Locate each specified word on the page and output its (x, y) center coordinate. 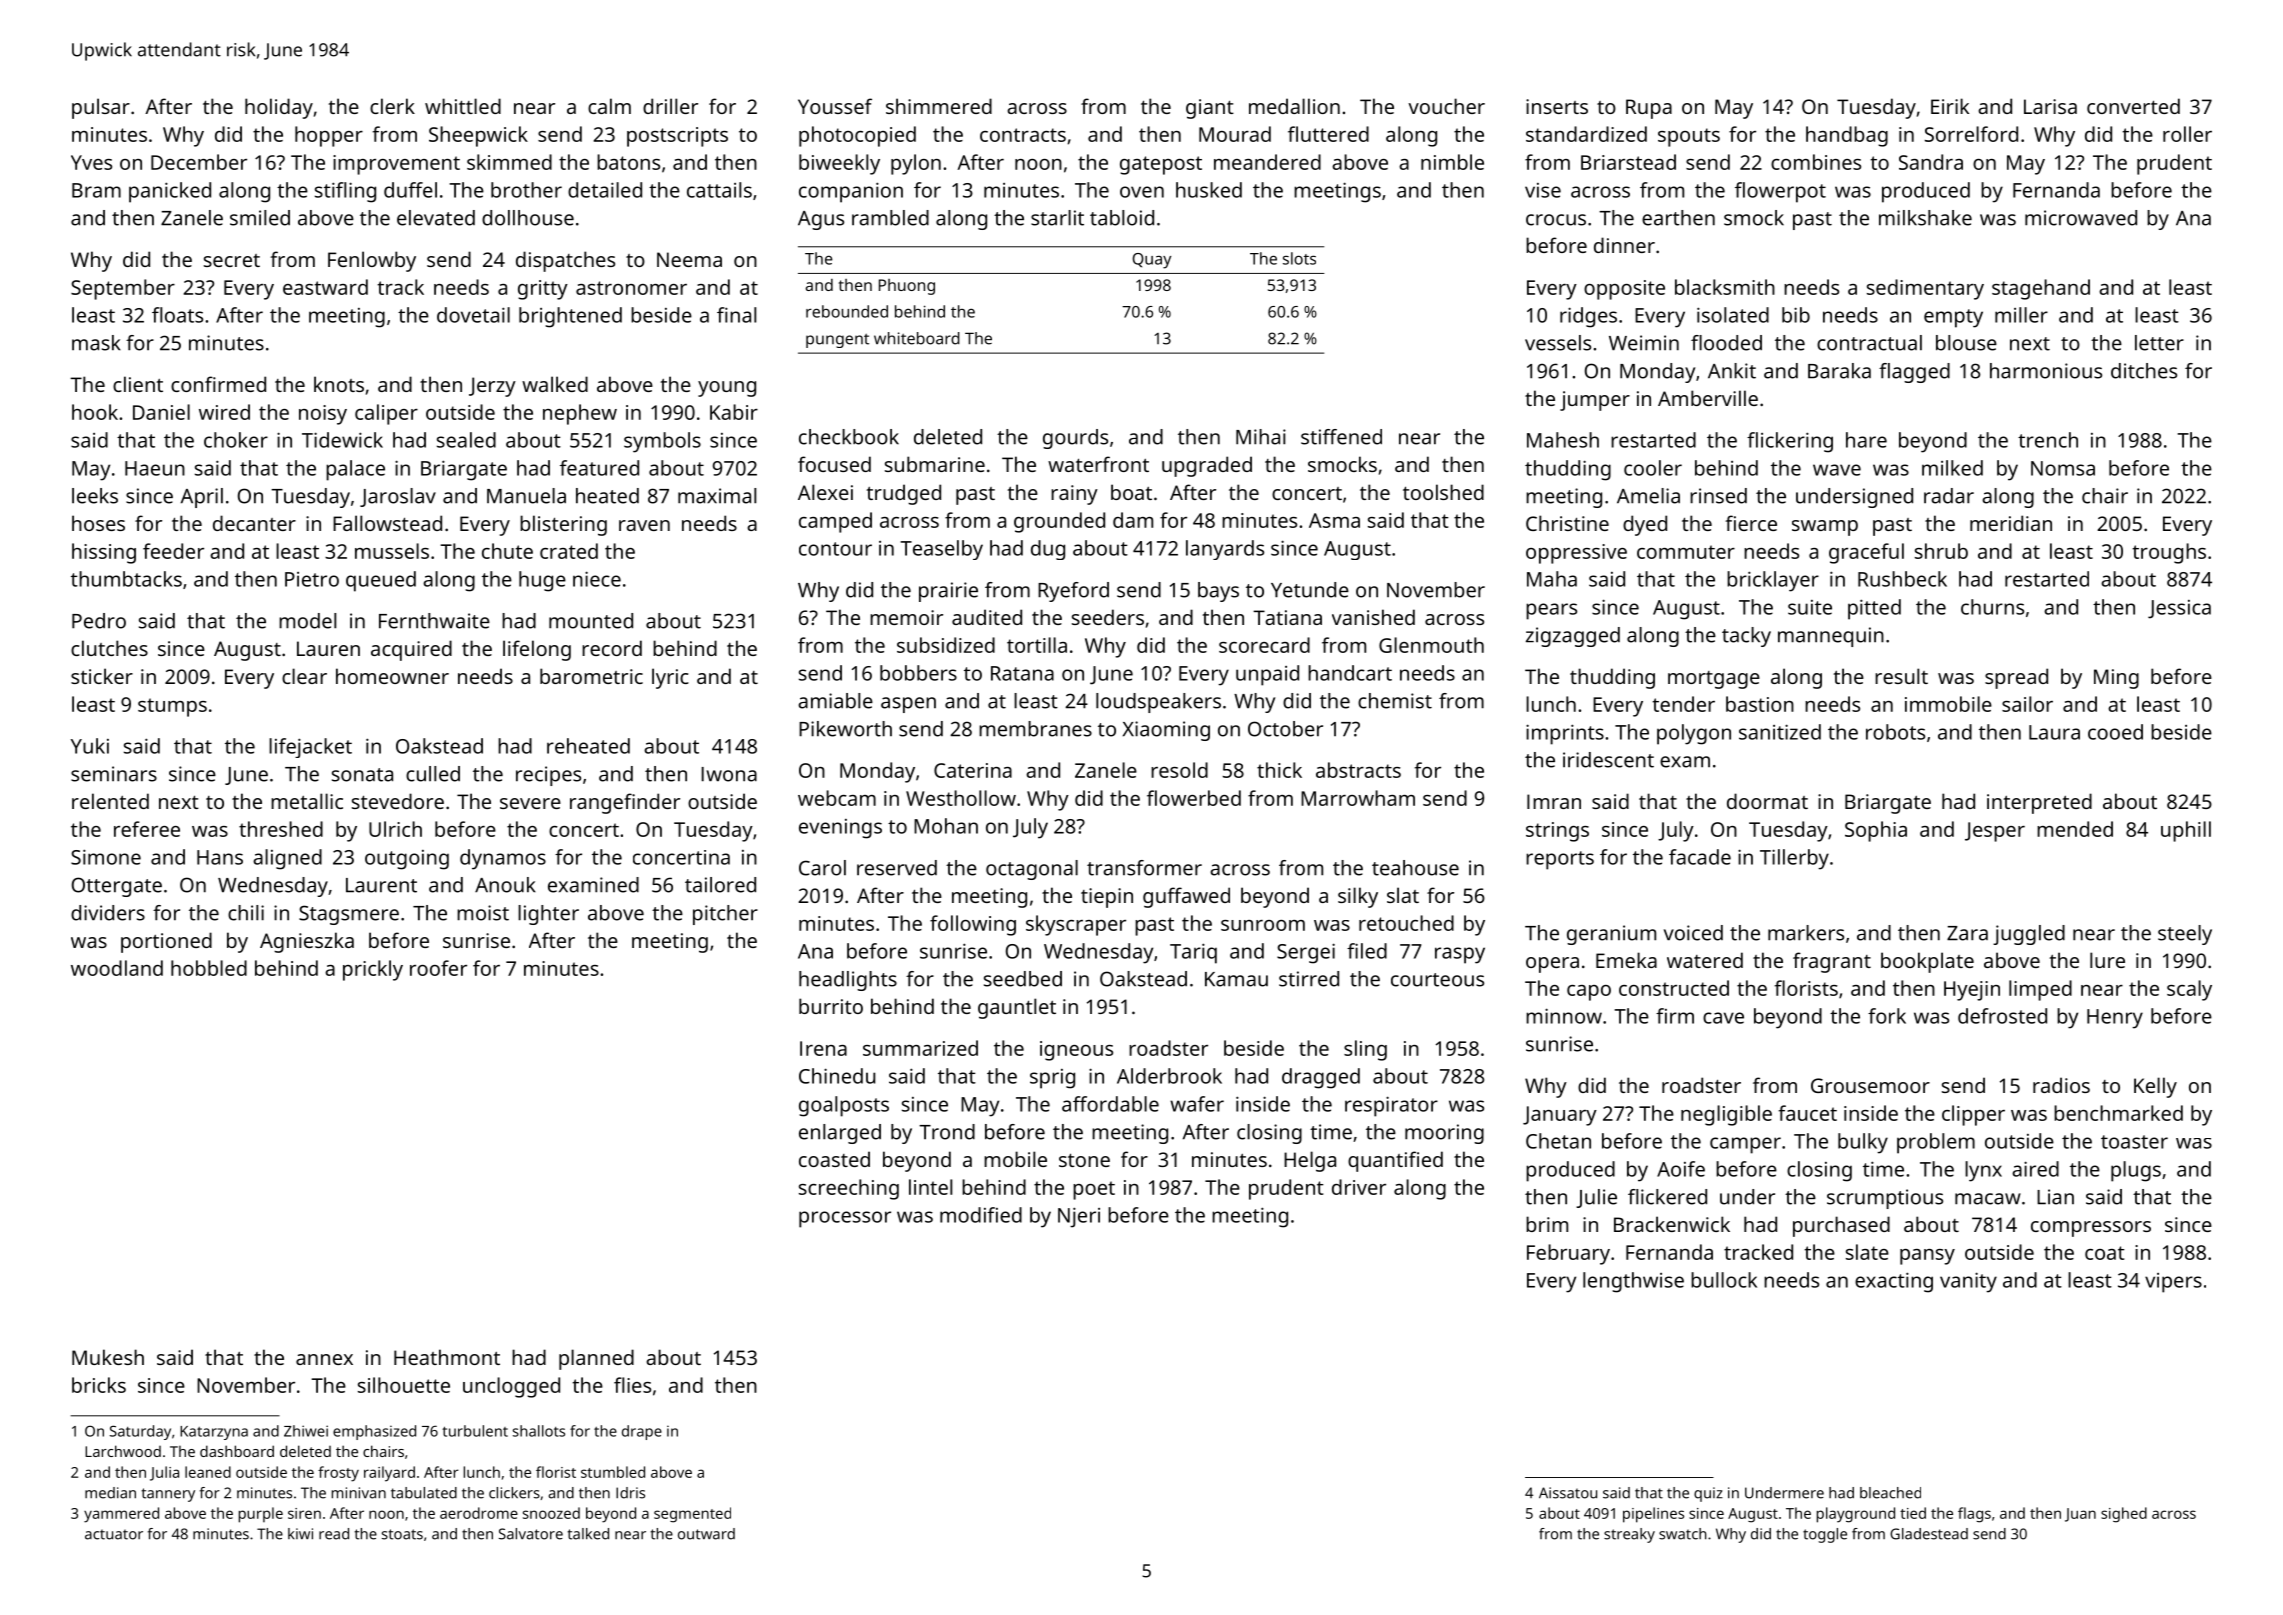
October (1285, 729)
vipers (2173, 1283)
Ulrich (395, 829)
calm (609, 106)
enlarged (840, 1134)
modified (981, 1215)
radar (1949, 496)
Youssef (835, 106)
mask (96, 343)
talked (588, 1534)
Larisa (2050, 106)
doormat (1767, 801)
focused (834, 464)
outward (706, 1534)
